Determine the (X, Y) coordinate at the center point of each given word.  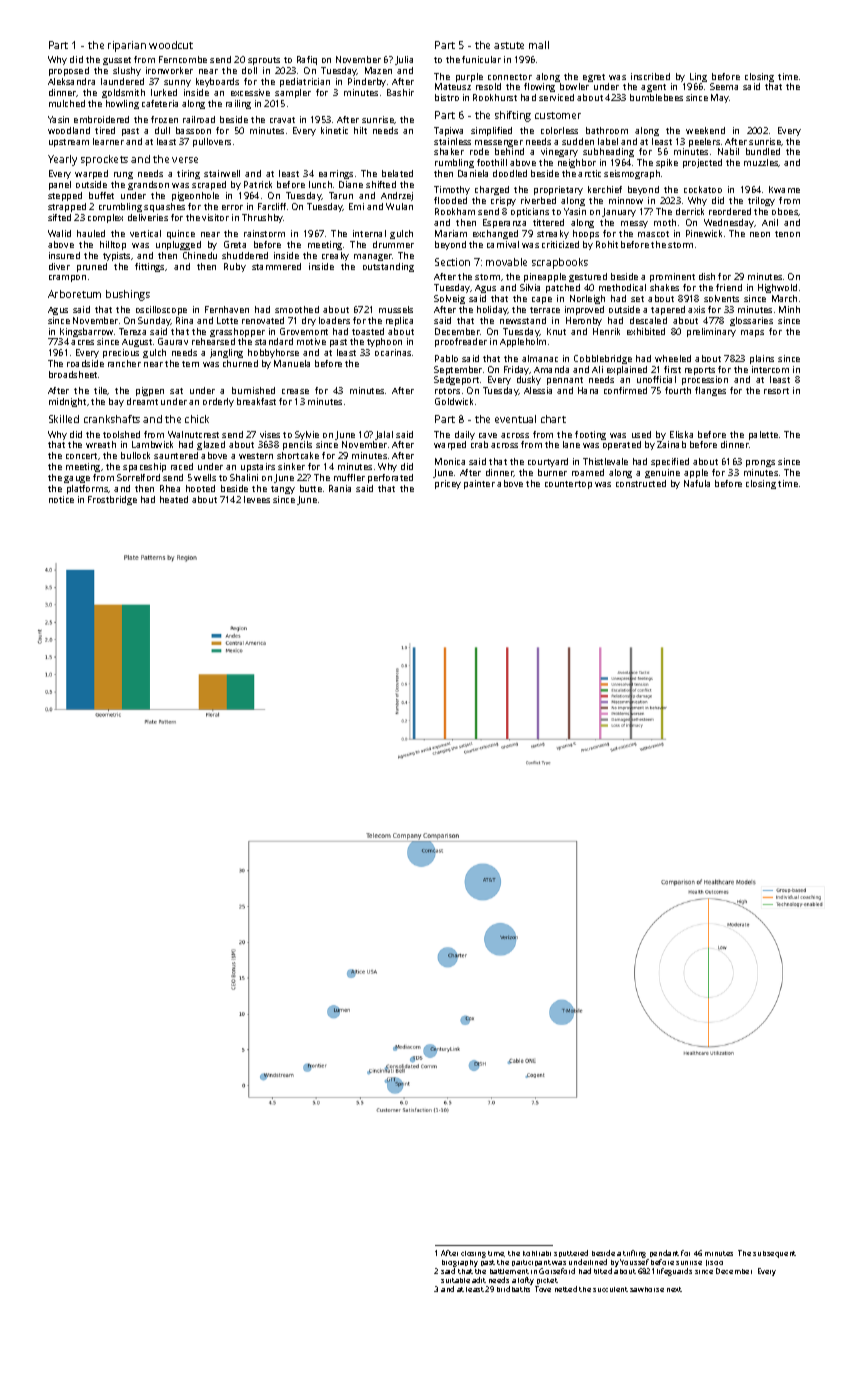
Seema (724, 86)
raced (182, 466)
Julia (404, 60)
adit (479, 1280)
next (674, 1289)
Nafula (697, 483)
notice (61, 499)
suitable (455, 1280)
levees (257, 499)
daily (465, 435)
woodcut (171, 45)
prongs (760, 463)
